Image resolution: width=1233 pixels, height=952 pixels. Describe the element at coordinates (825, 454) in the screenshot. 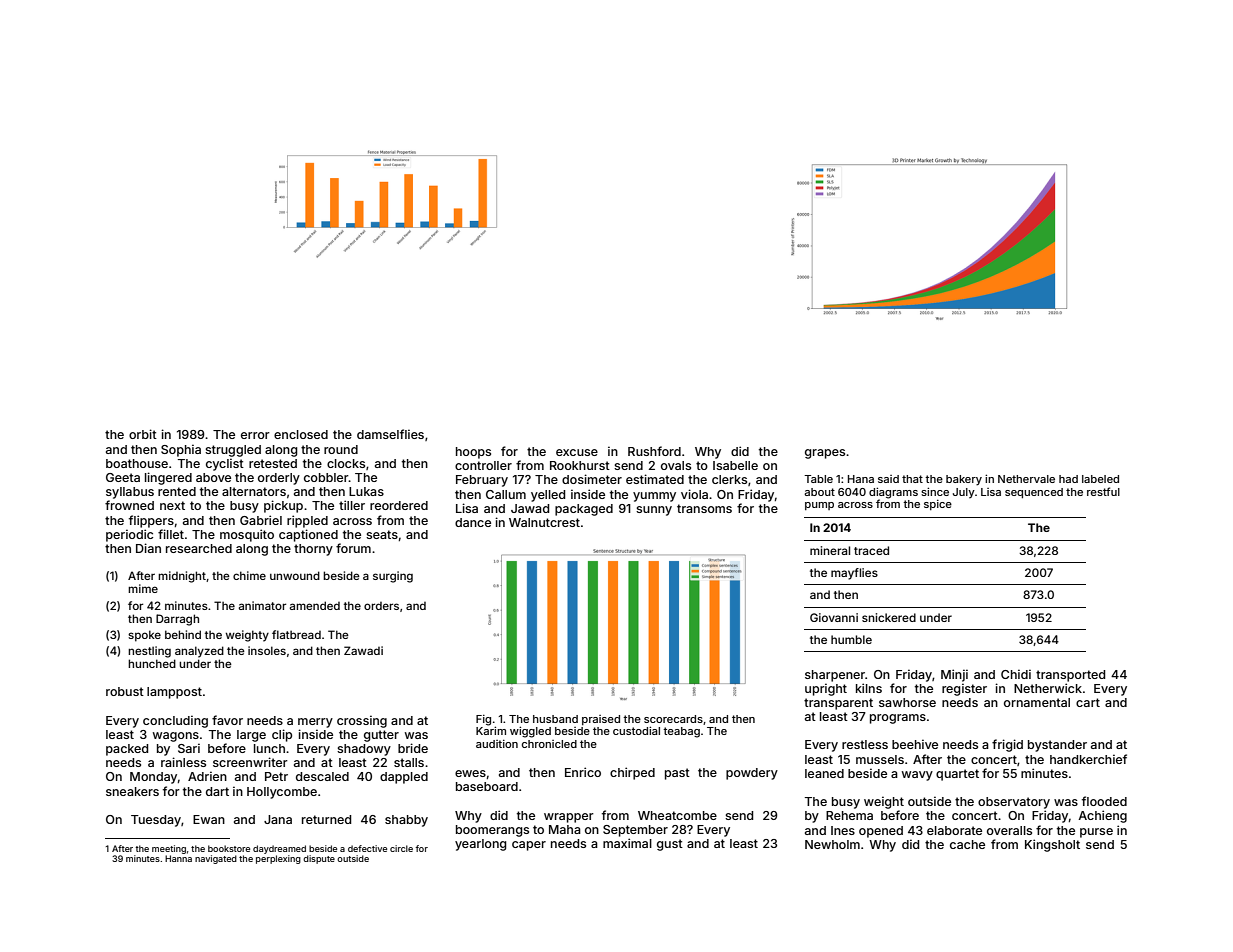

I see `grapes` at that location.
